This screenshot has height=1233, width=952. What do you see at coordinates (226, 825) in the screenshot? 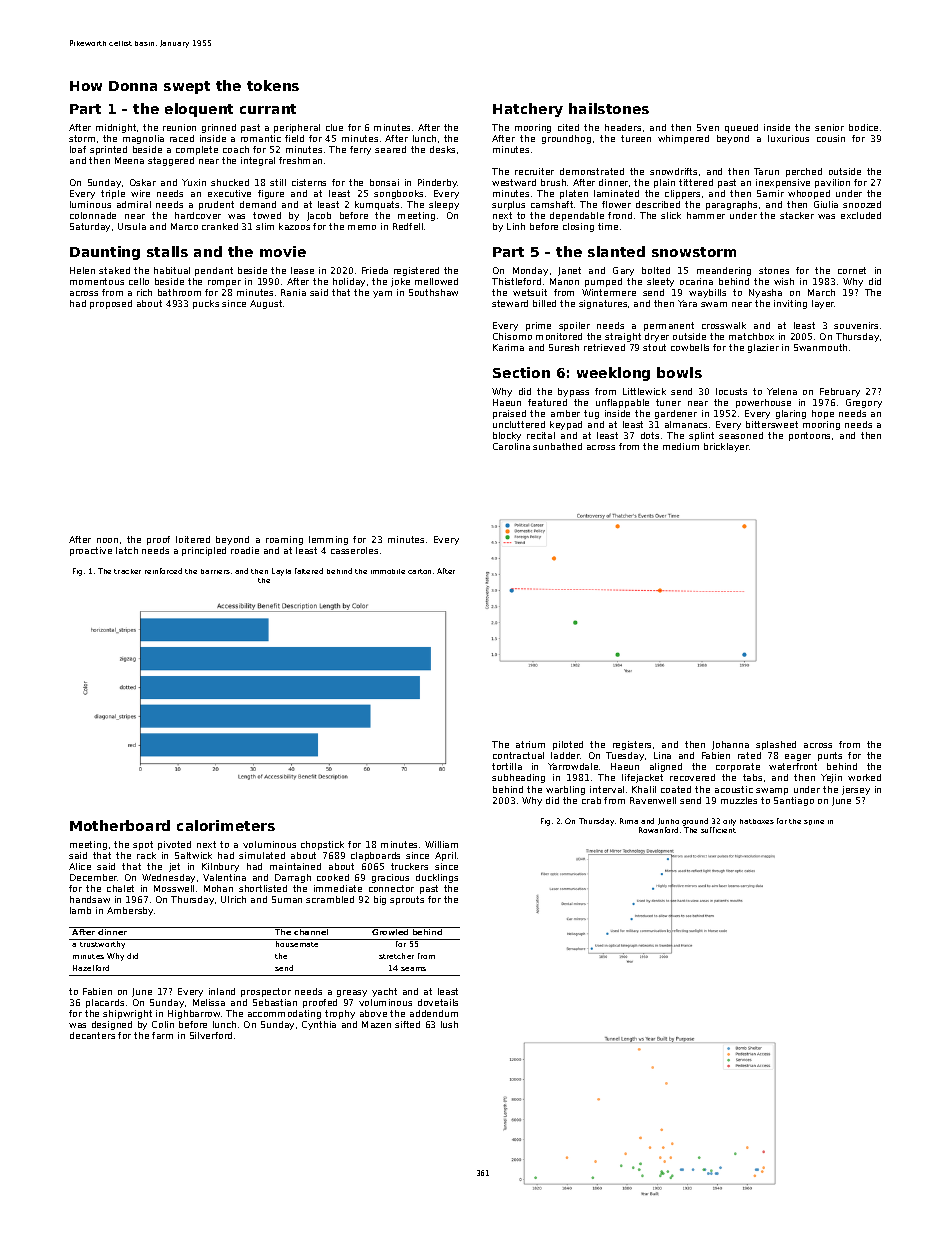
I see `calorimeters` at bounding box center [226, 825].
